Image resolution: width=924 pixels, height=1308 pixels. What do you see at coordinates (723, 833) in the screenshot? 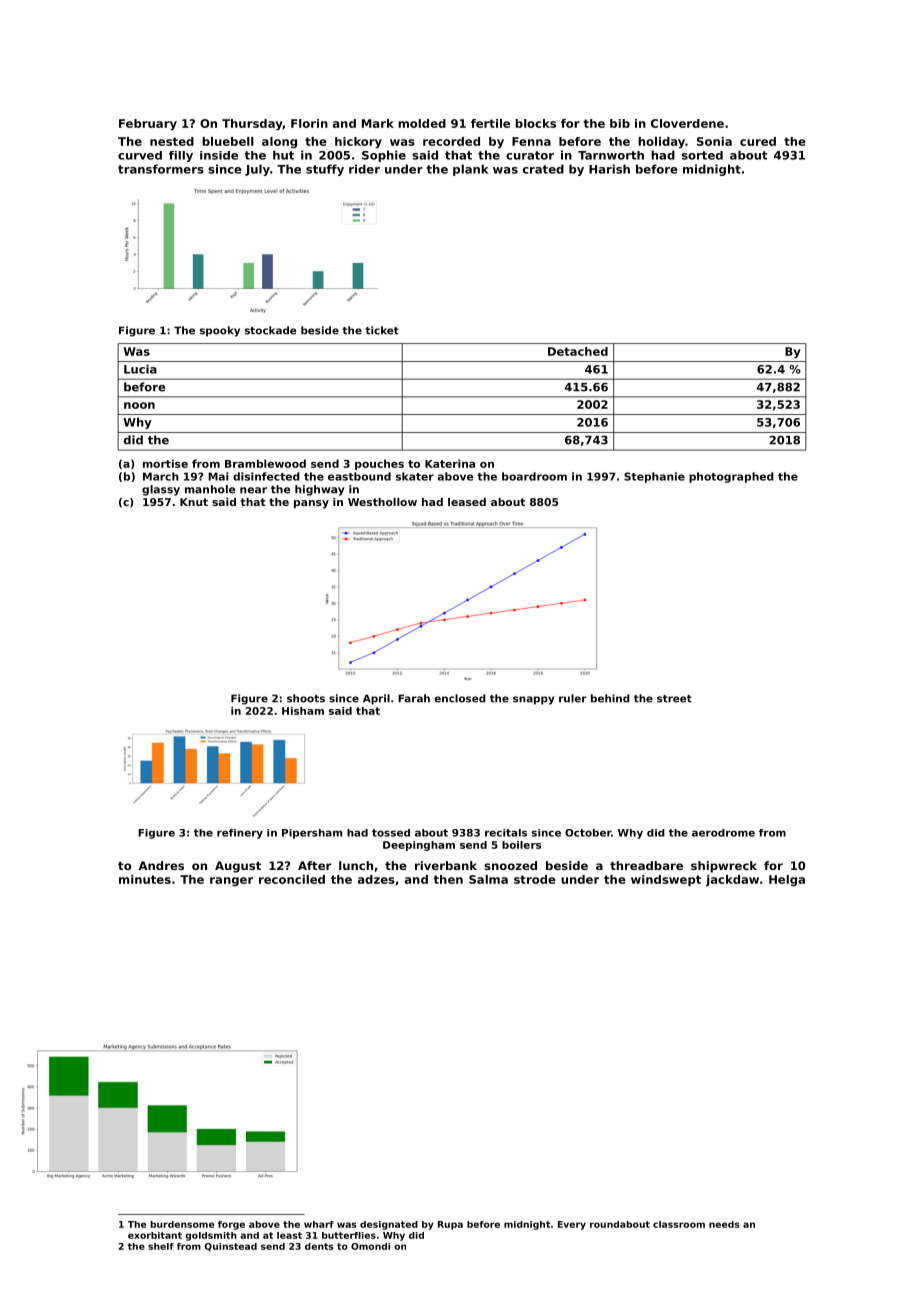
I see `aerodrome` at bounding box center [723, 833].
